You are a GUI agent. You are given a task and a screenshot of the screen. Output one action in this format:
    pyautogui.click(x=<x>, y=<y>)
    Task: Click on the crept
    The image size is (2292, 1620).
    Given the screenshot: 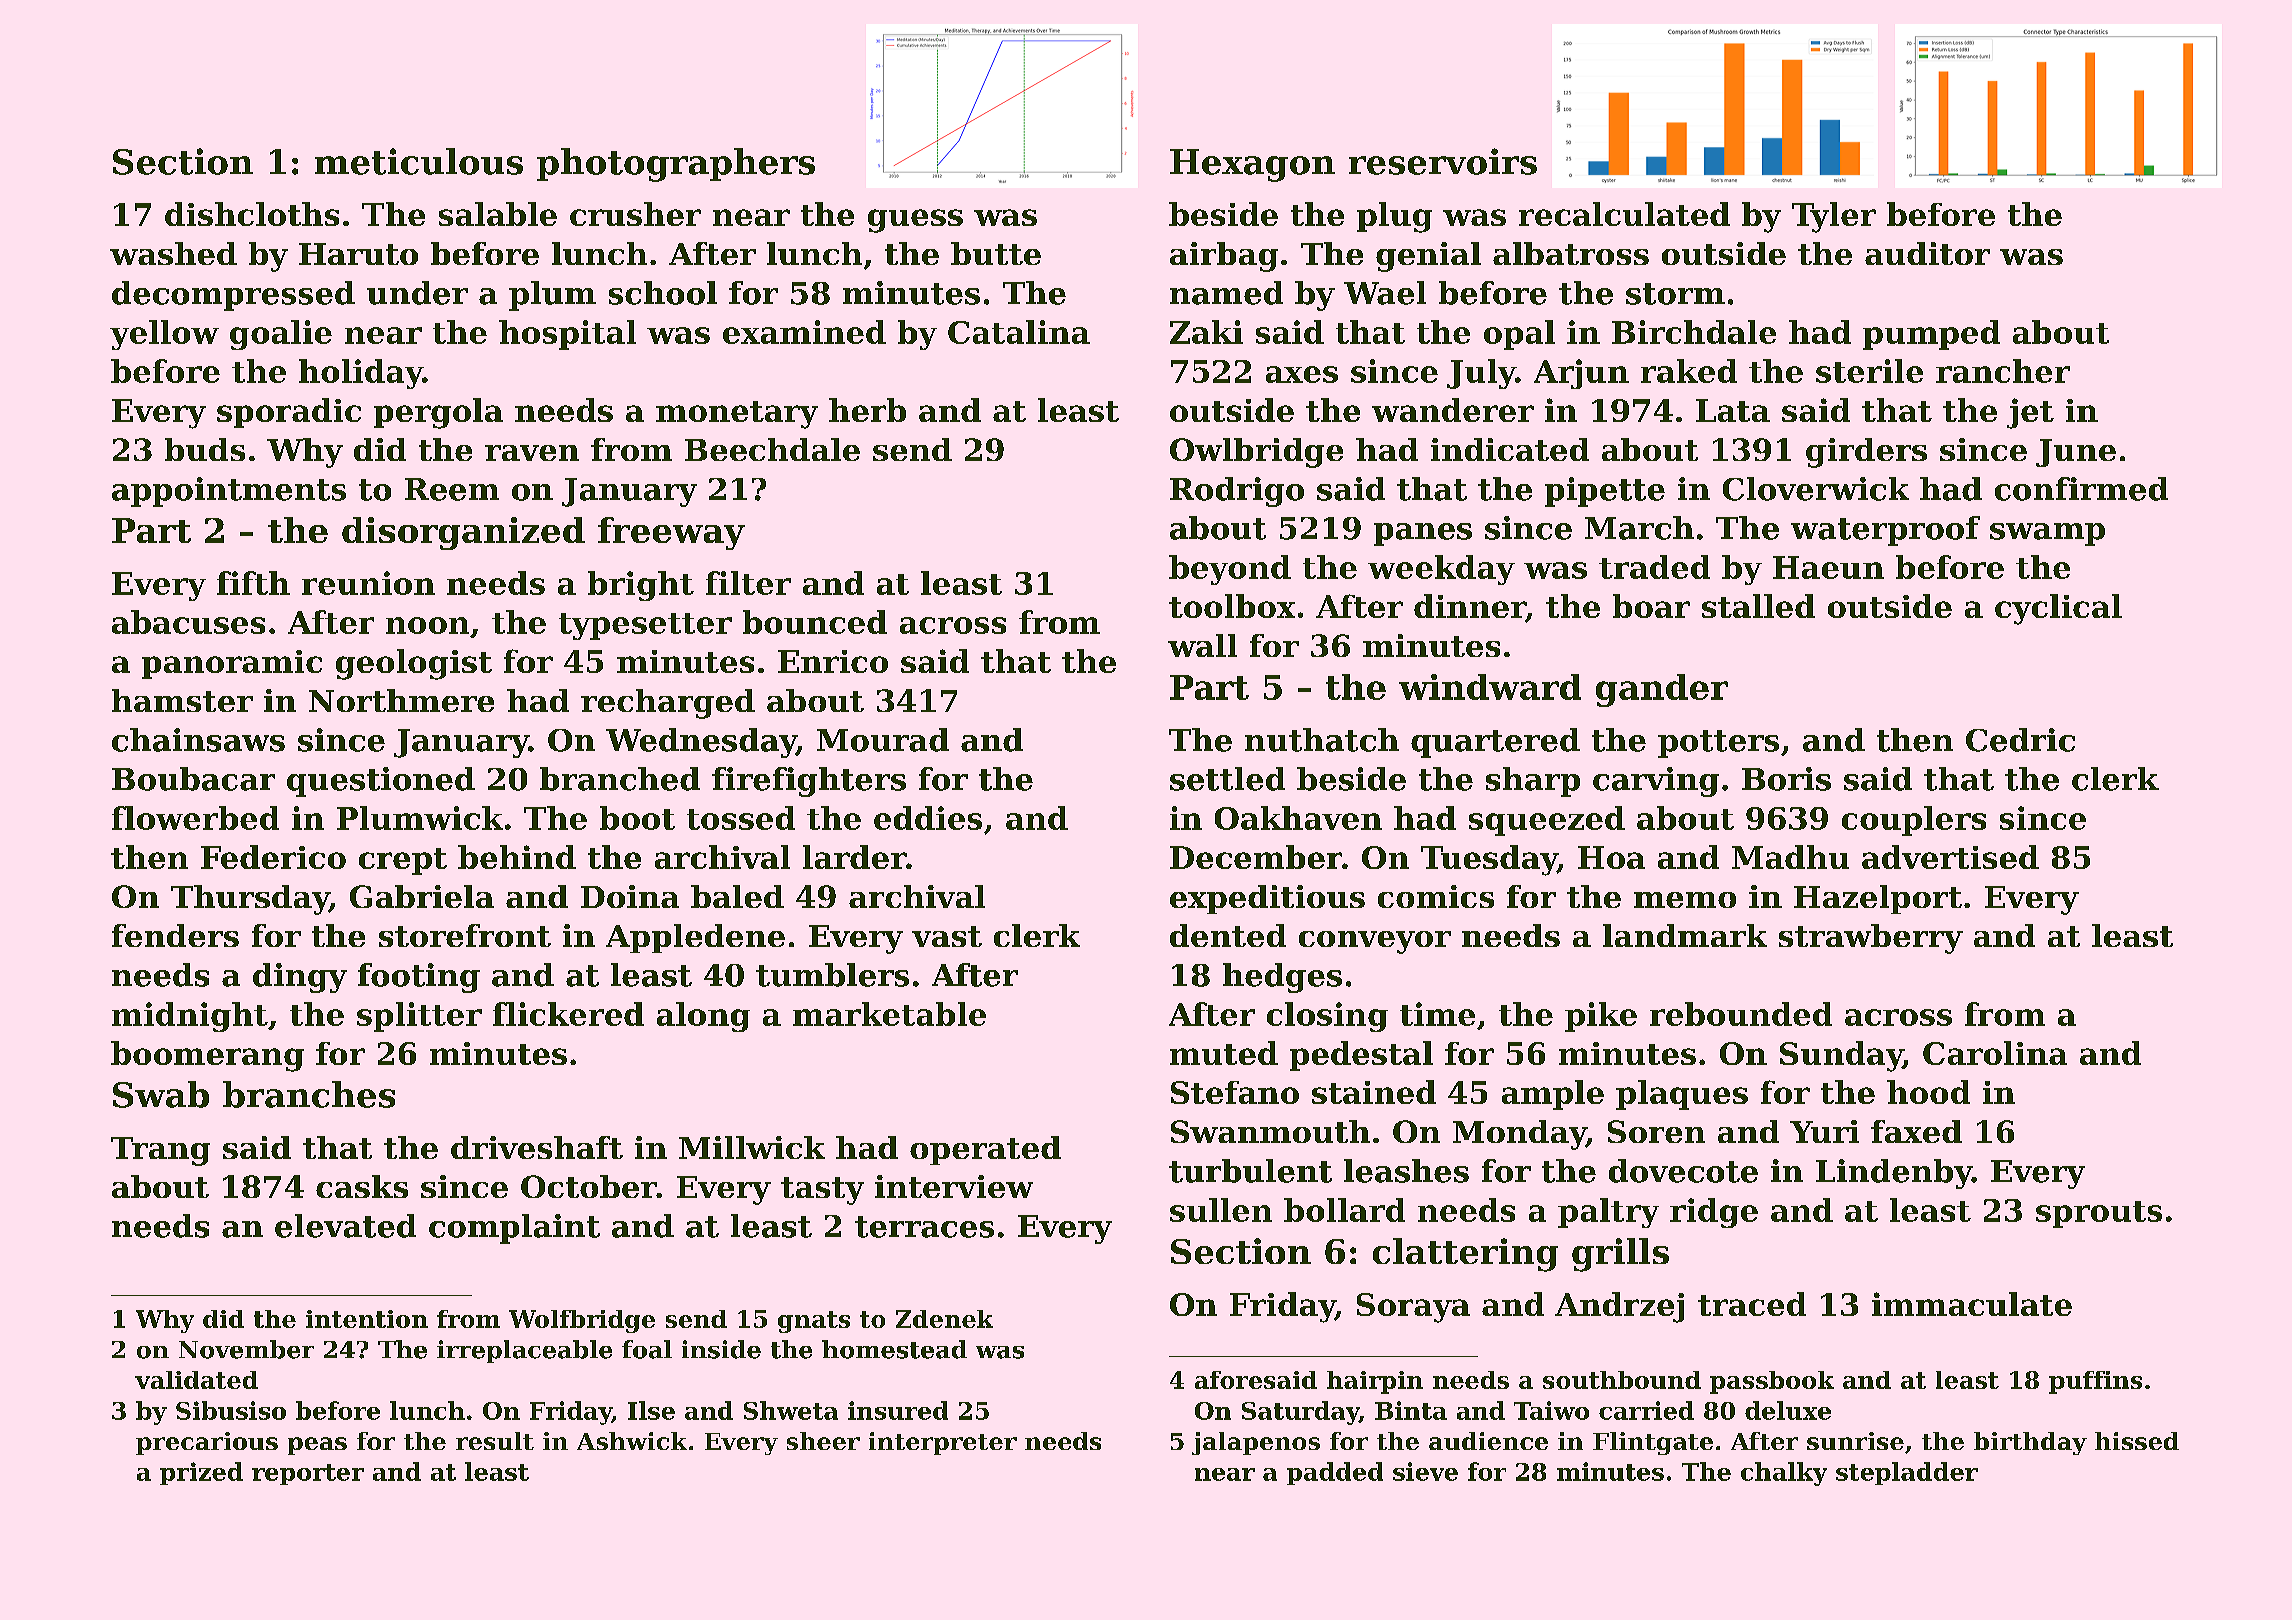 What is the action you would take?
    pyautogui.click(x=403, y=861)
